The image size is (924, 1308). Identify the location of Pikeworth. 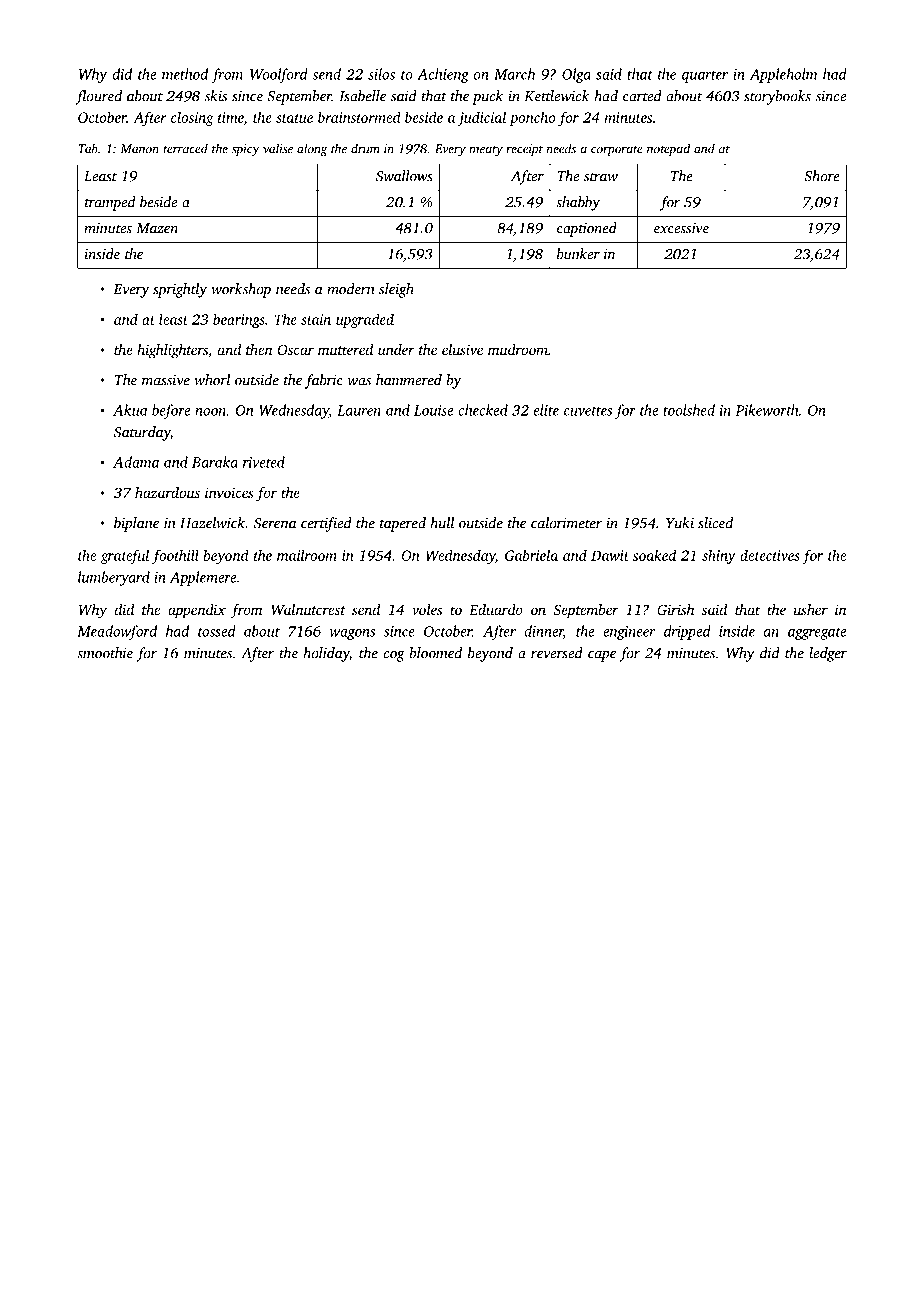
(767, 410).
